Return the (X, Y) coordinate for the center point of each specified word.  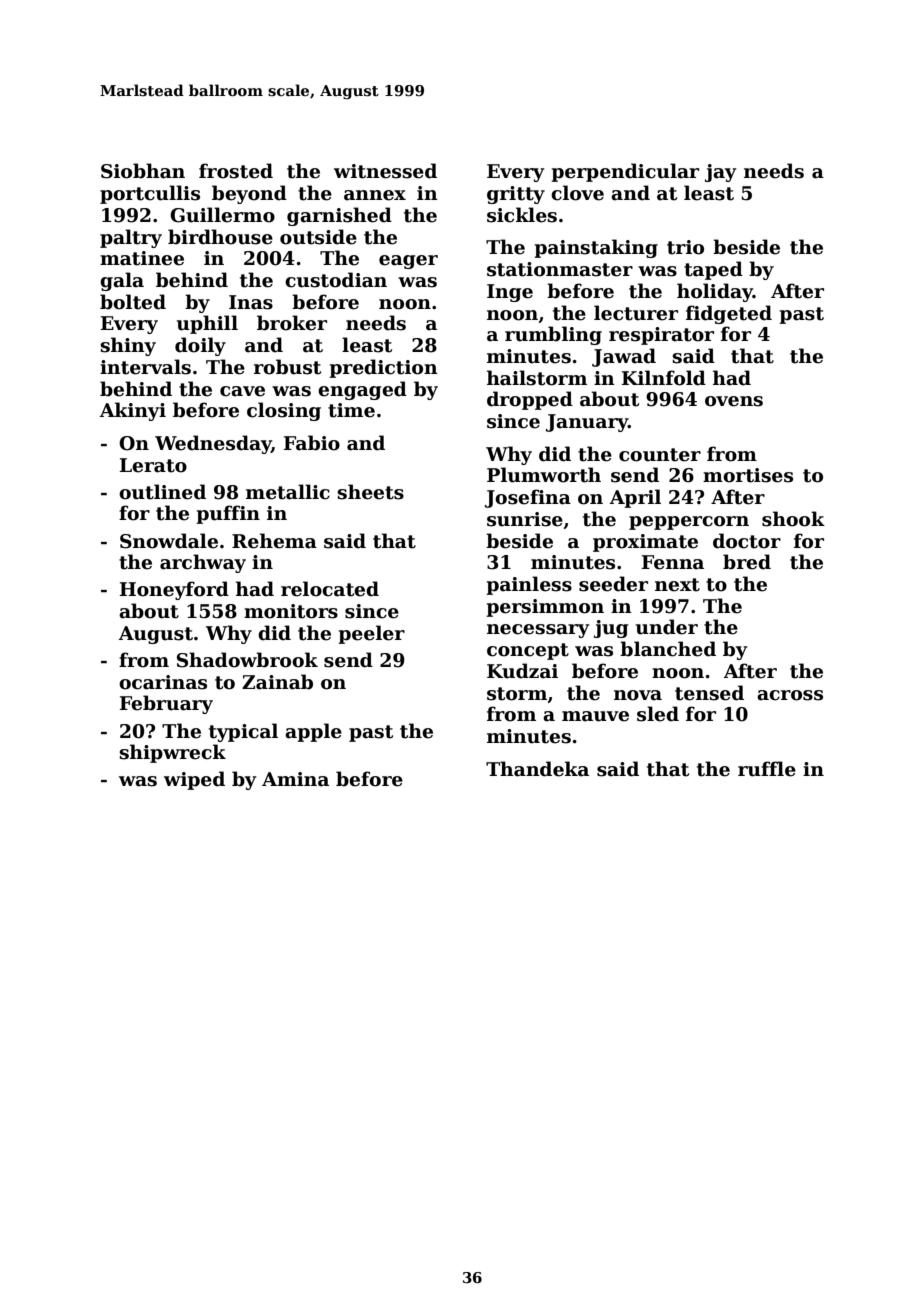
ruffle (767, 769)
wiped (194, 780)
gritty (516, 195)
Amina (295, 779)
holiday (715, 292)
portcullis (150, 194)
